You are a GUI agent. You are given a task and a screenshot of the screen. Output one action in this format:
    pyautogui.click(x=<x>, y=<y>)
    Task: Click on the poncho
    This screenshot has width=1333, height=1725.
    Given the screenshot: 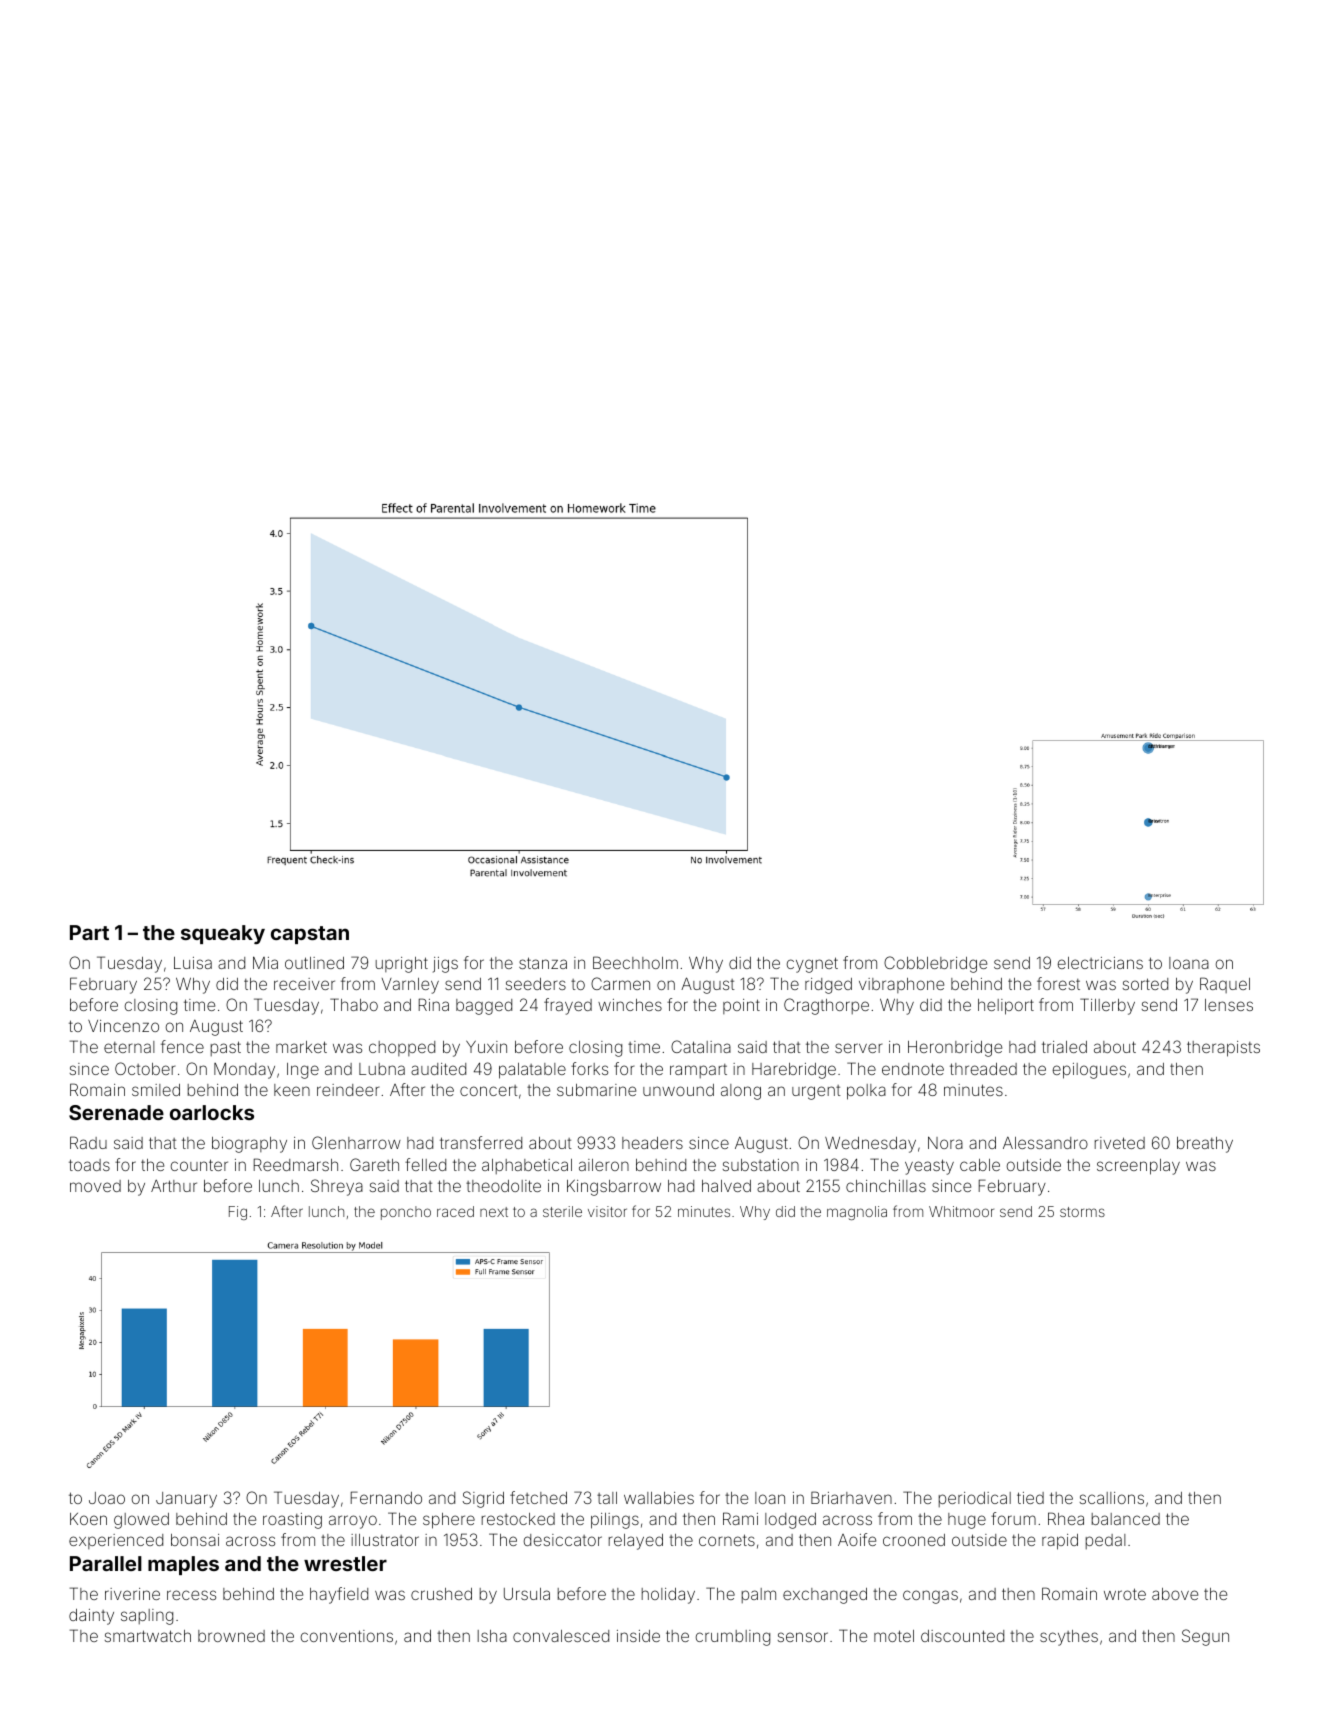 What is the action you would take?
    pyautogui.click(x=406, y=1213)
